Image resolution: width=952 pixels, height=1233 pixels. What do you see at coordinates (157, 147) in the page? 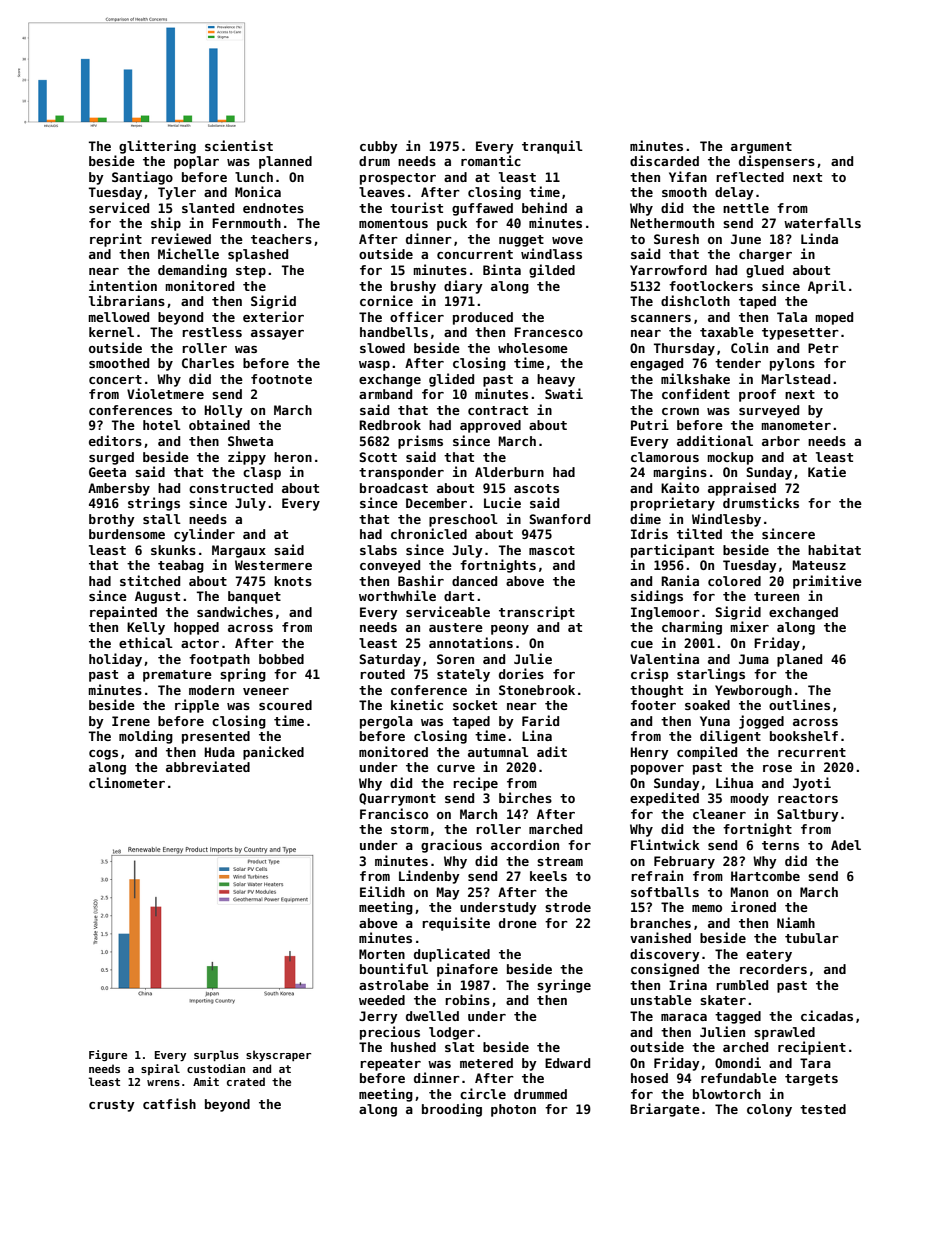
I see `glittering` at bounding box center [157, 147].
